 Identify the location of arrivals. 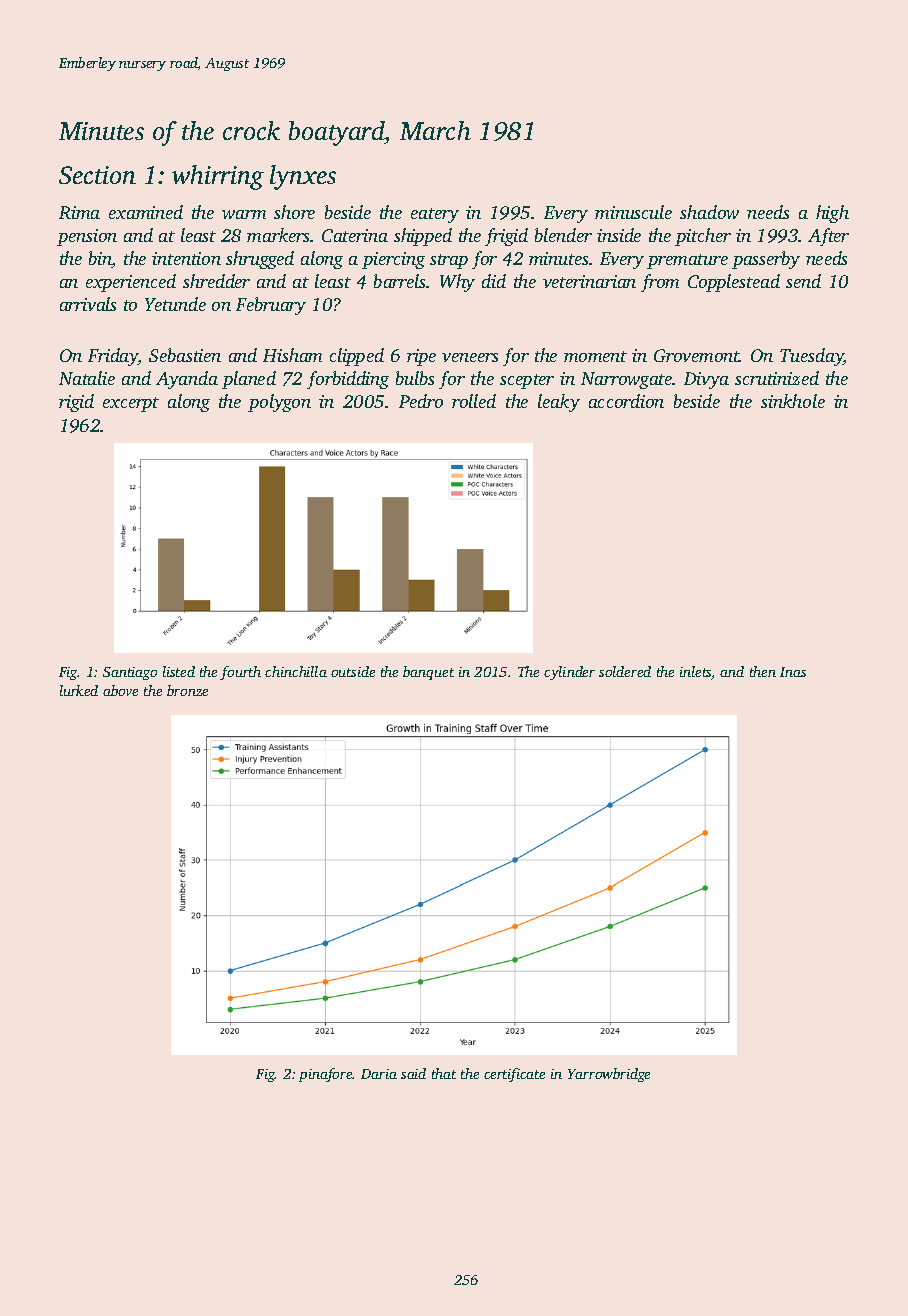
(88, 304).
